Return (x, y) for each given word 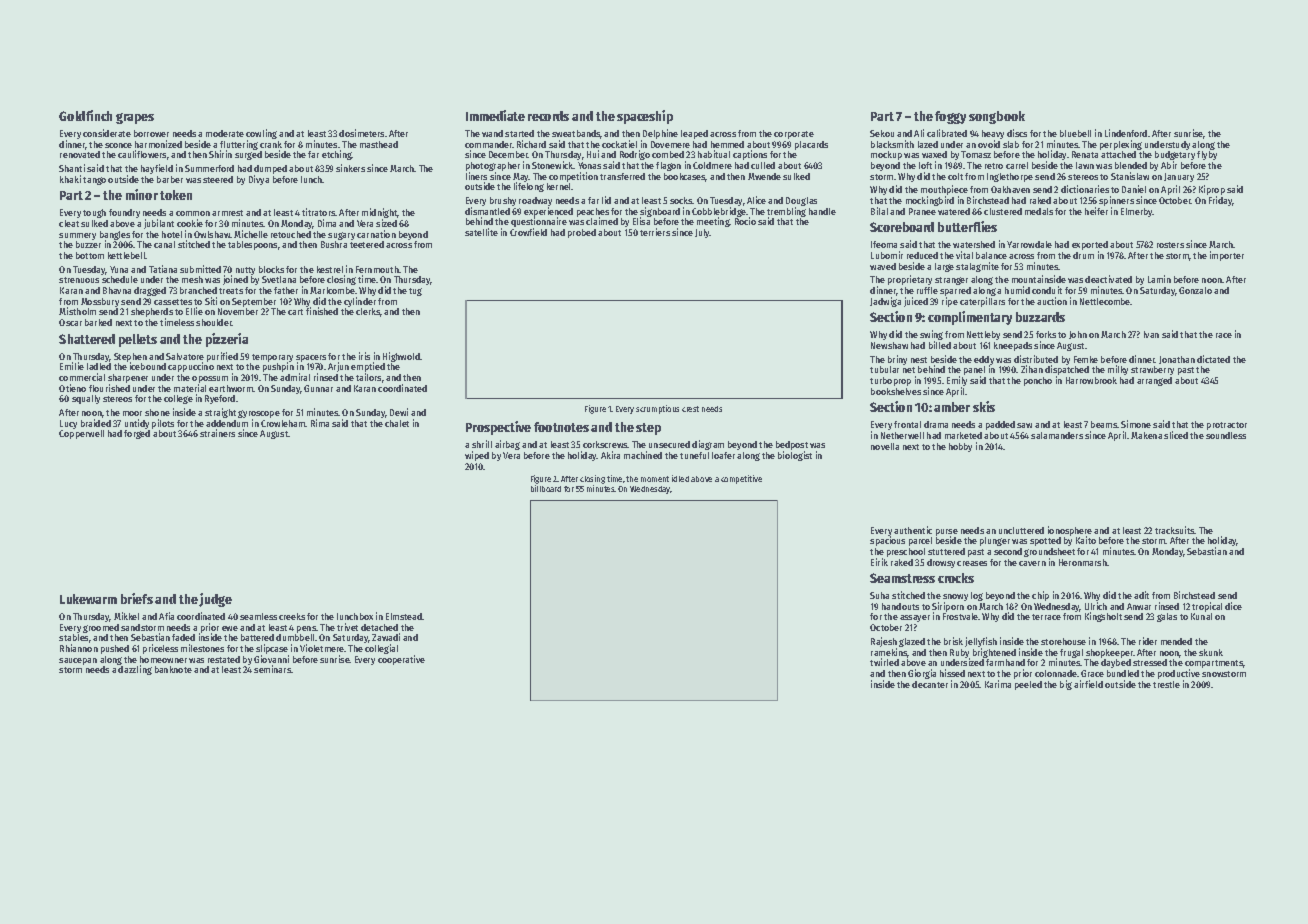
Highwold (401, 357)
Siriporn (948, 607)
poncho (1038, 381)
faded (183, 637)
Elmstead (404, 616)
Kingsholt (1103, 617)
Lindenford (1126, 133)
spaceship (645, 117)
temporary (272, 358)
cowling (261, 134)
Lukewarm (88, 599)
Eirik (879, 562)
